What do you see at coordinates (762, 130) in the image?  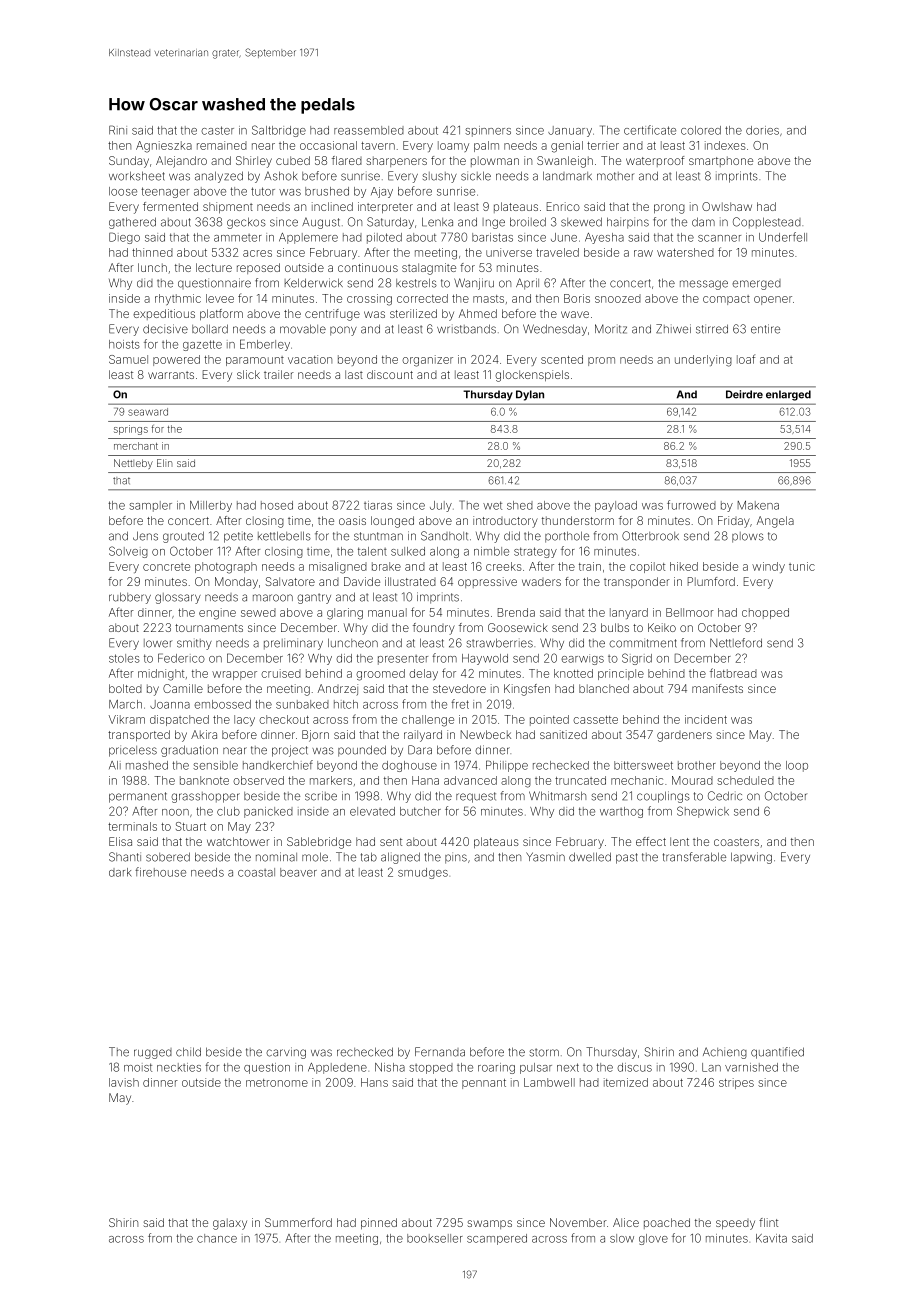 I see `dories` at bounding box center [762, 130].
